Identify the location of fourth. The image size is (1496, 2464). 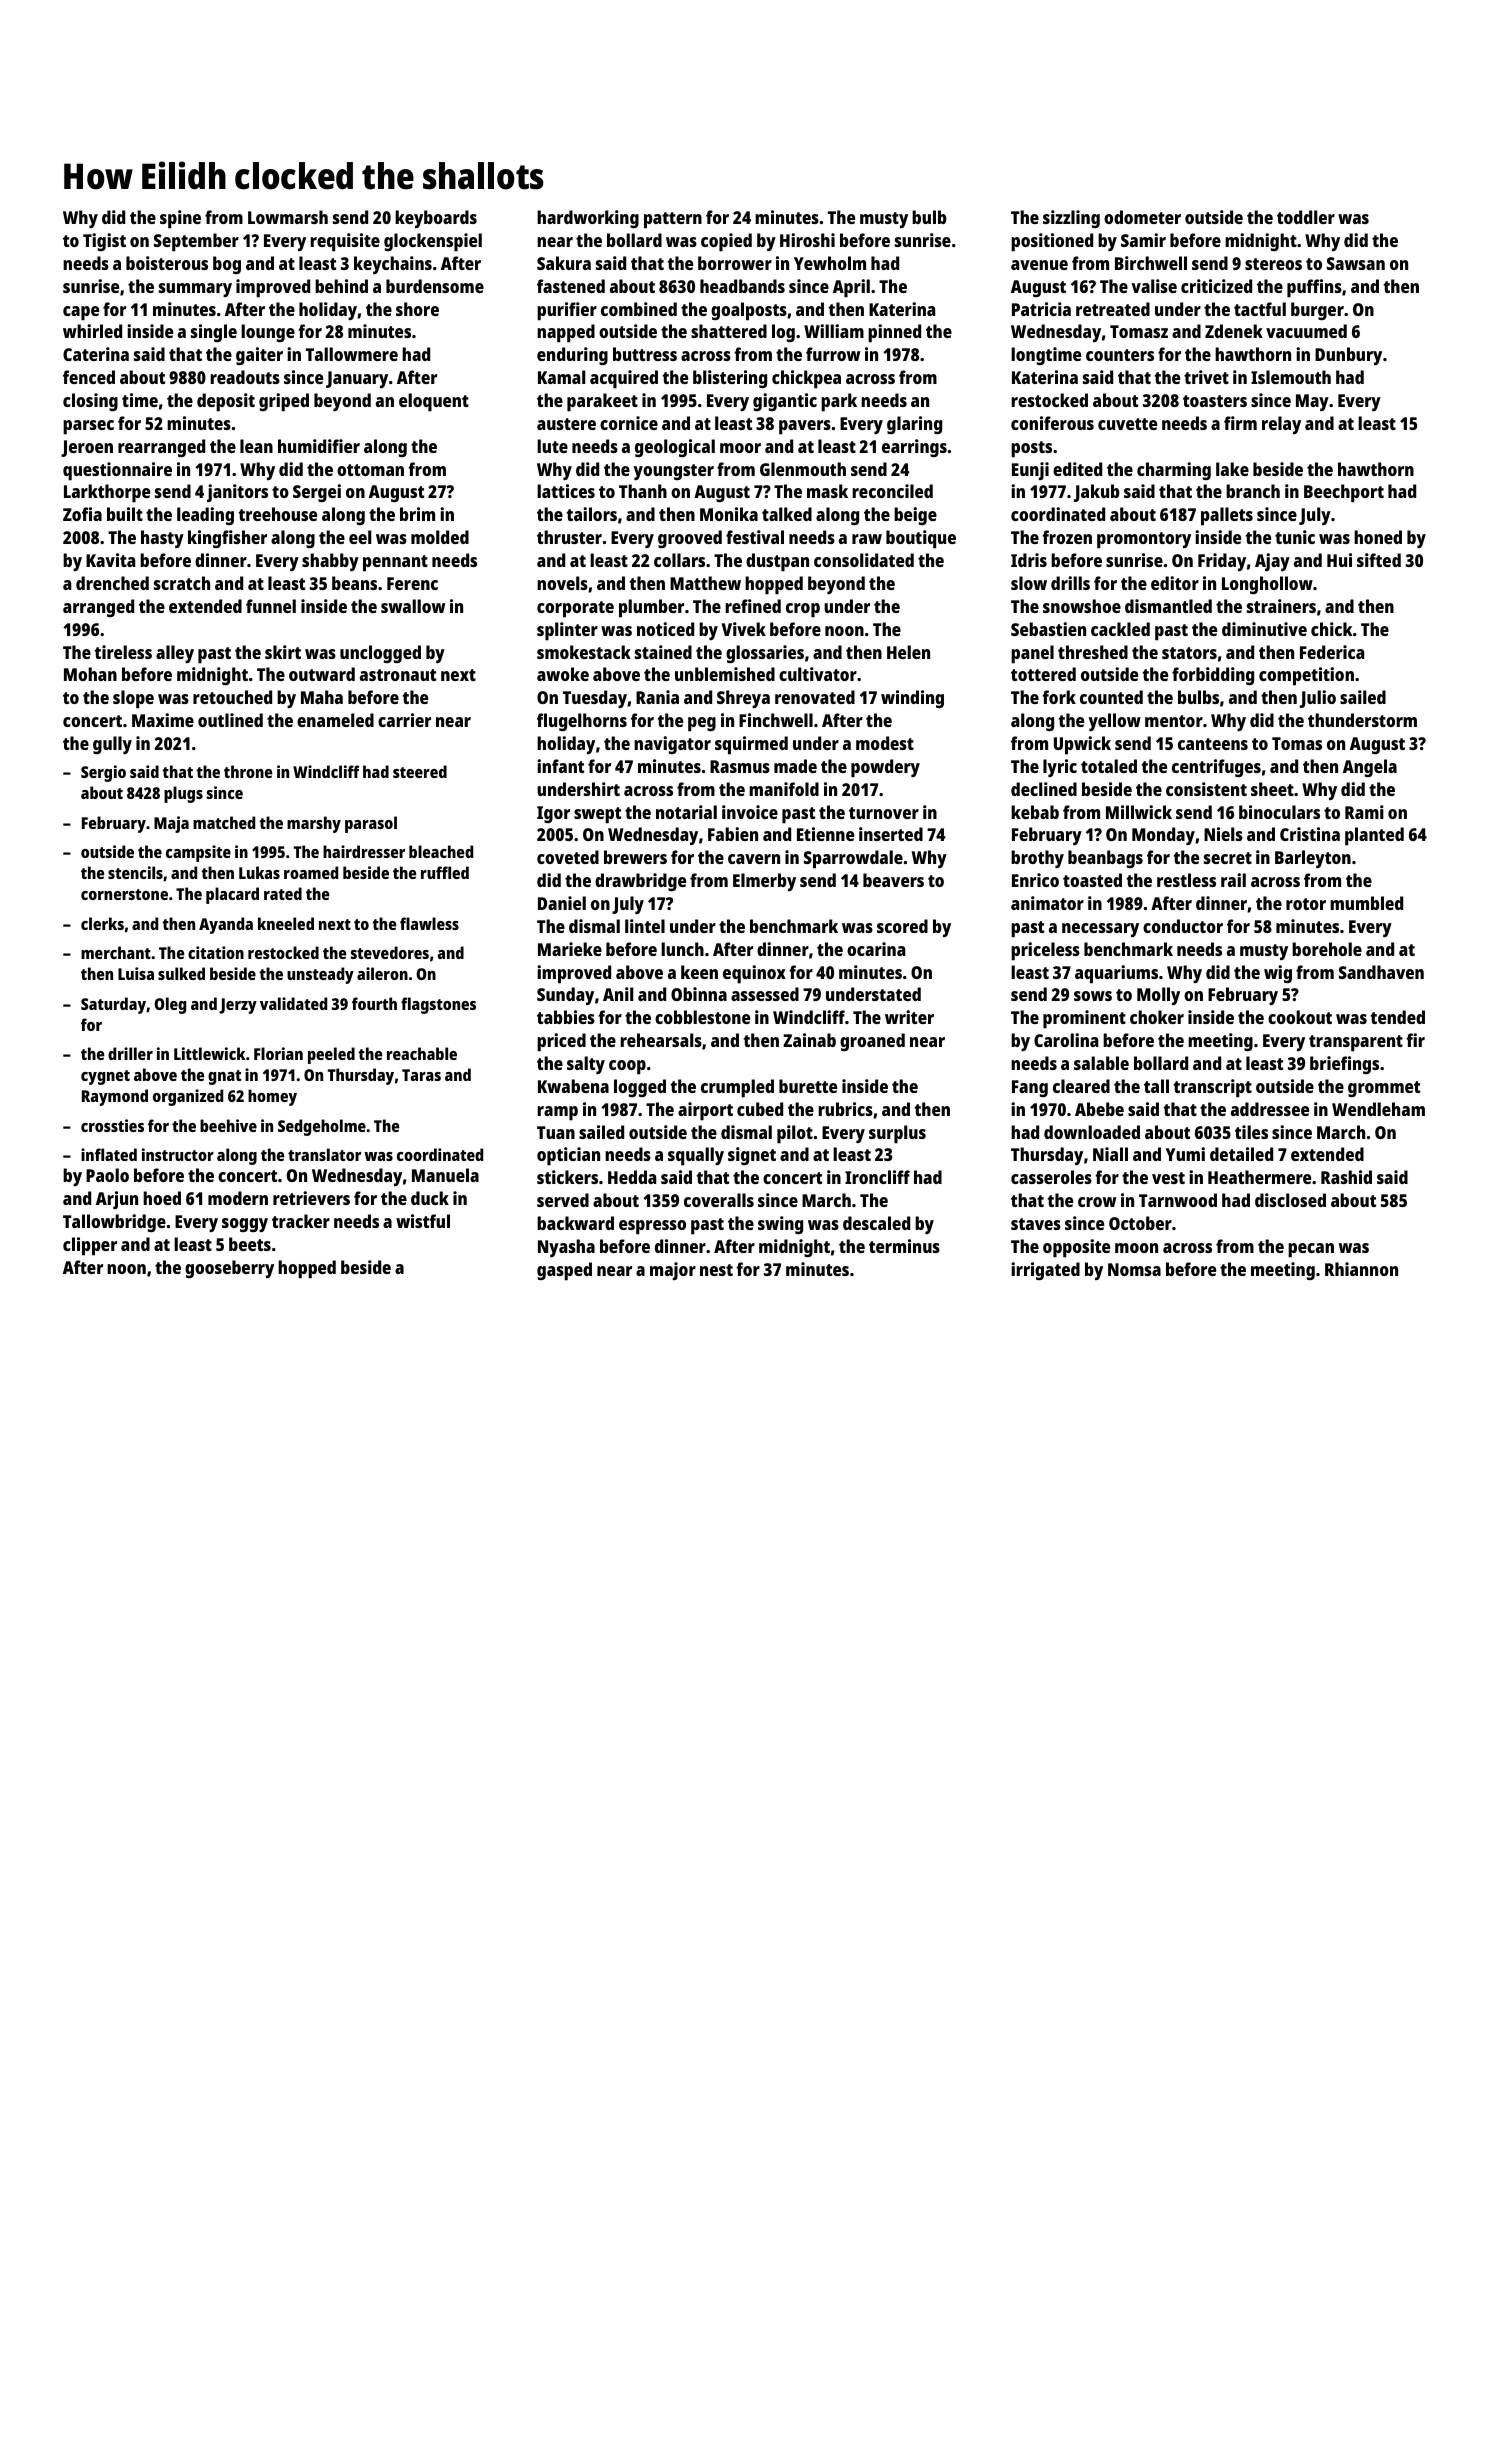
(374, 1003).
